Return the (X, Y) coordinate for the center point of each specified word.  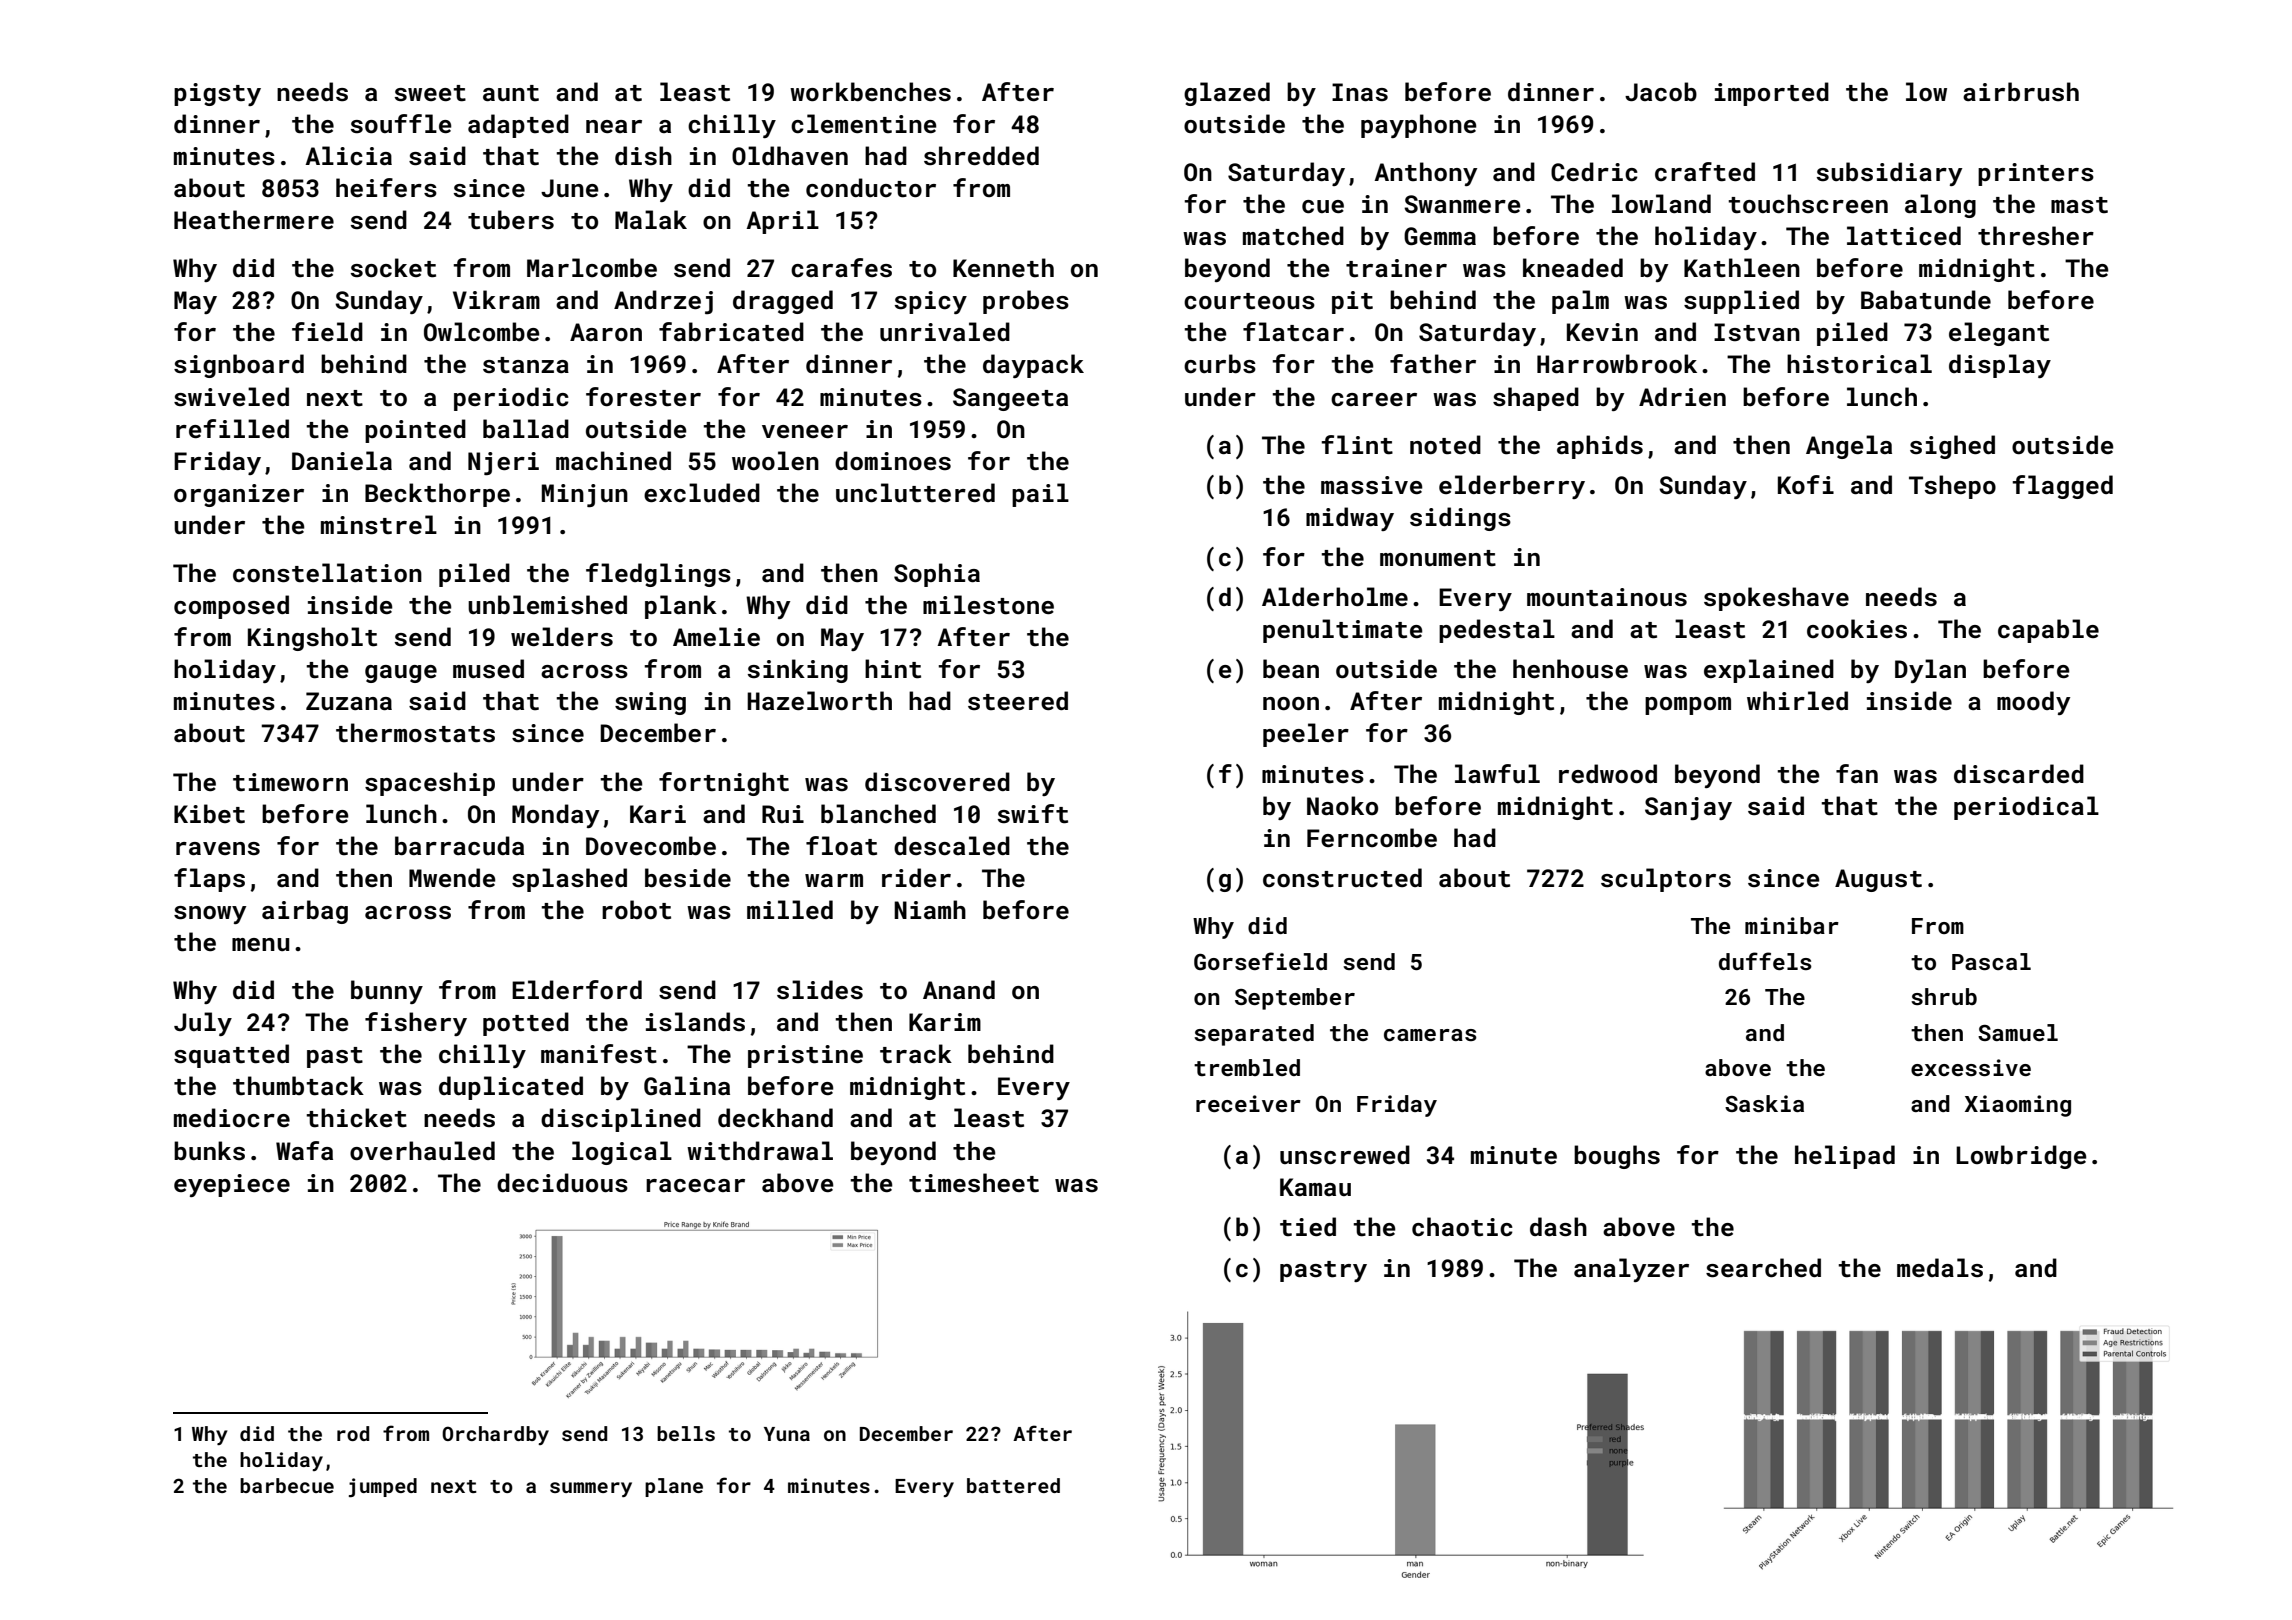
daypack (1033, 366)
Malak (651, 219)
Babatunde (1926, 300)
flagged (2062, 487)
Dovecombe (651, 846)
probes (1026, 302)
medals (1940, 1268)
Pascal (1991, 961)
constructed (1342, 878)
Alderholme (1335, 596)
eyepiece (232, 1185)
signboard (239, 366)
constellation (327, 573)
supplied (1741, 302)
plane (674, 1487)
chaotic (1462, 1227)
